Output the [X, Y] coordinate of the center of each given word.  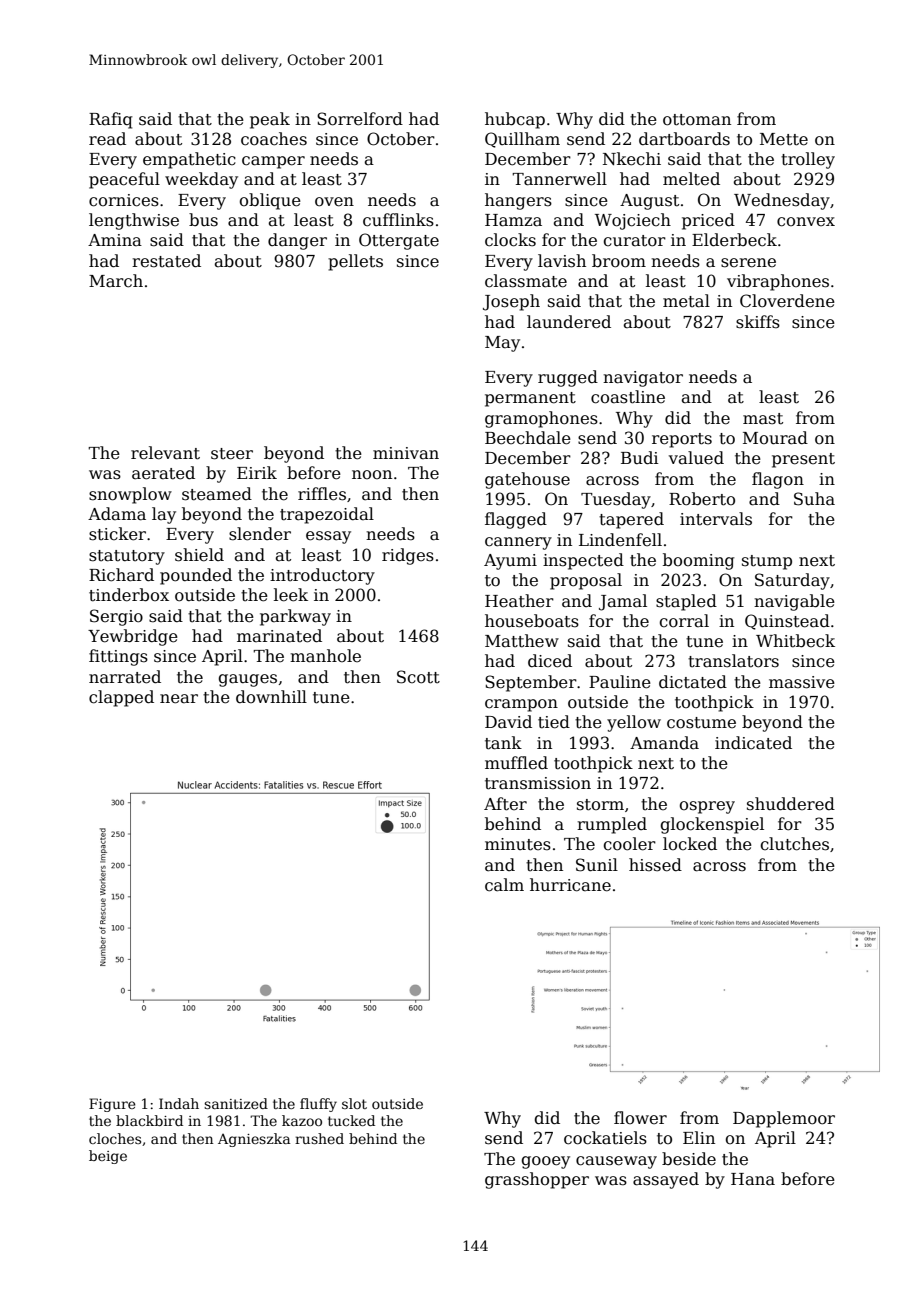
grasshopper [537, 1180]
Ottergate [399, 241]
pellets [355, 262]
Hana [753, 1179]
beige [108, 1157]
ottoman [697, 120]
